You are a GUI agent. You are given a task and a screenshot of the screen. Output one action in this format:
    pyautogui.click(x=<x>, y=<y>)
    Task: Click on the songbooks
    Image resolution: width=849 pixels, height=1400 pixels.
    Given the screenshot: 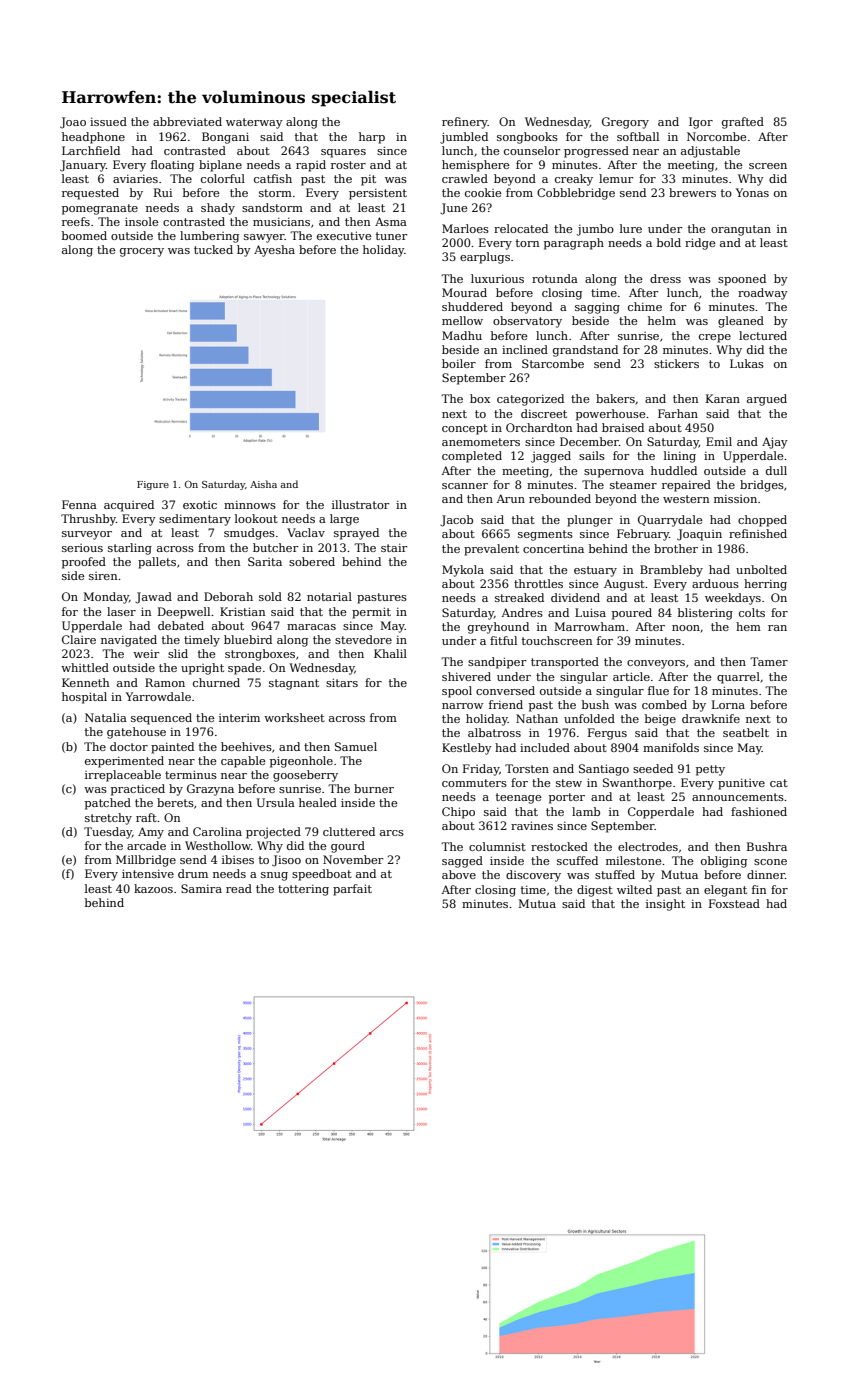 What is the action you would take?
    pyautogui.click(x=527, y=138)
